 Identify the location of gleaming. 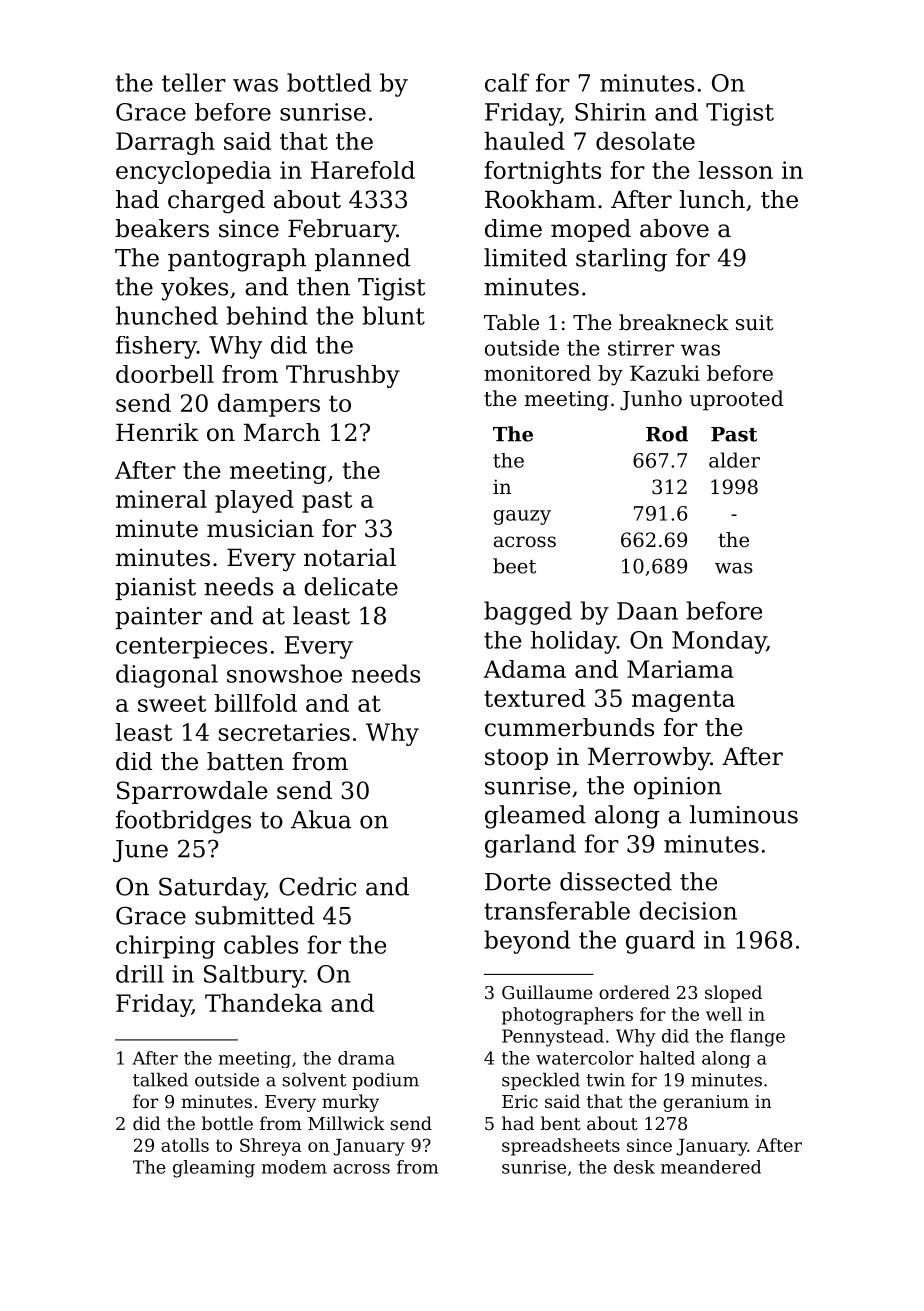
(214, 1169).
